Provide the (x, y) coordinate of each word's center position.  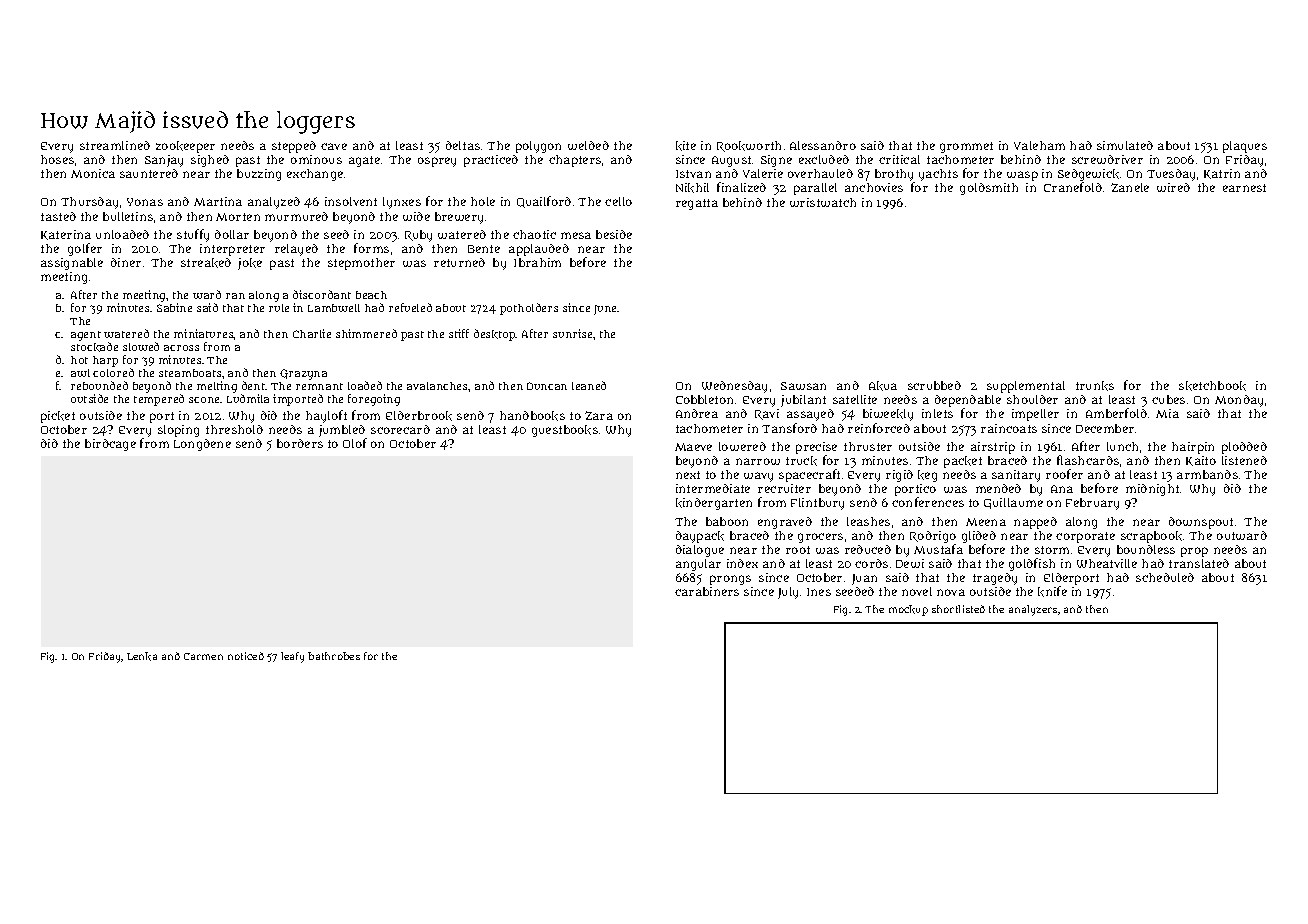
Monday (1239, 401)
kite (686, 146)
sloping (178, 431)
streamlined (115, 145)
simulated (1125, 145)
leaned (589, 385)
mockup (908, 610)
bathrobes (334, 656)
